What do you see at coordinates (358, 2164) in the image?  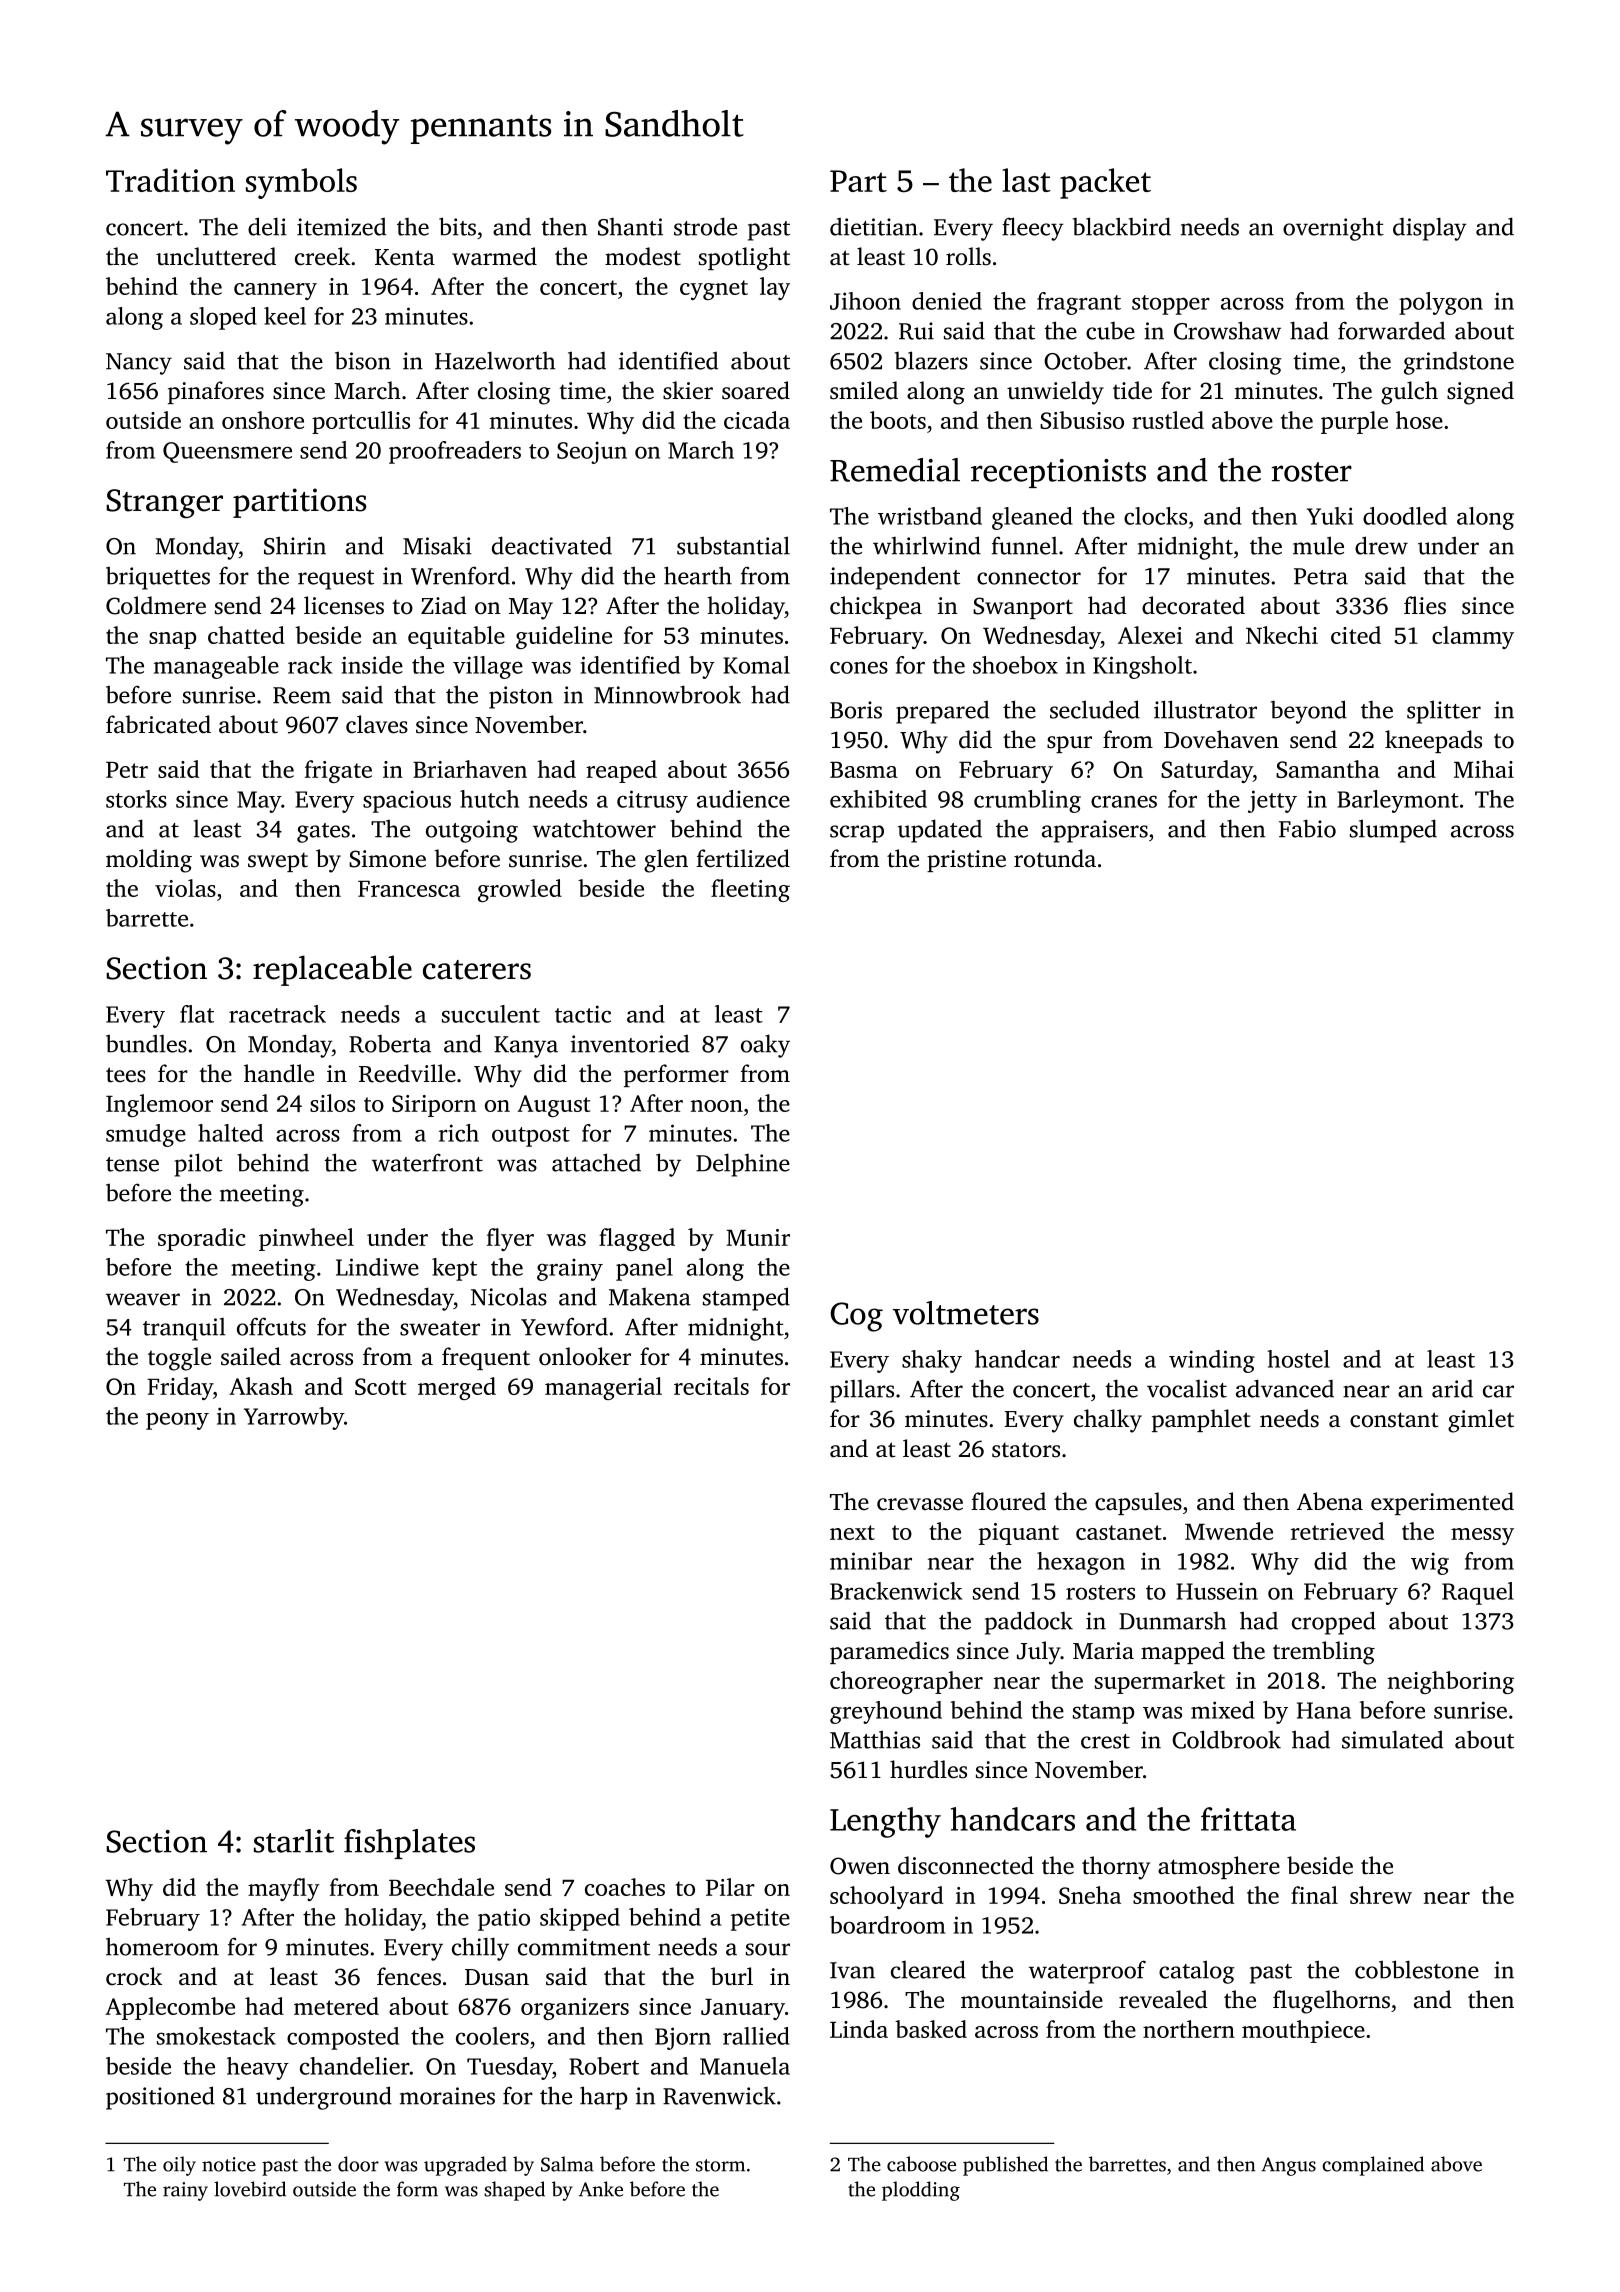 I see `door` at bounding box center [358, 2164].
